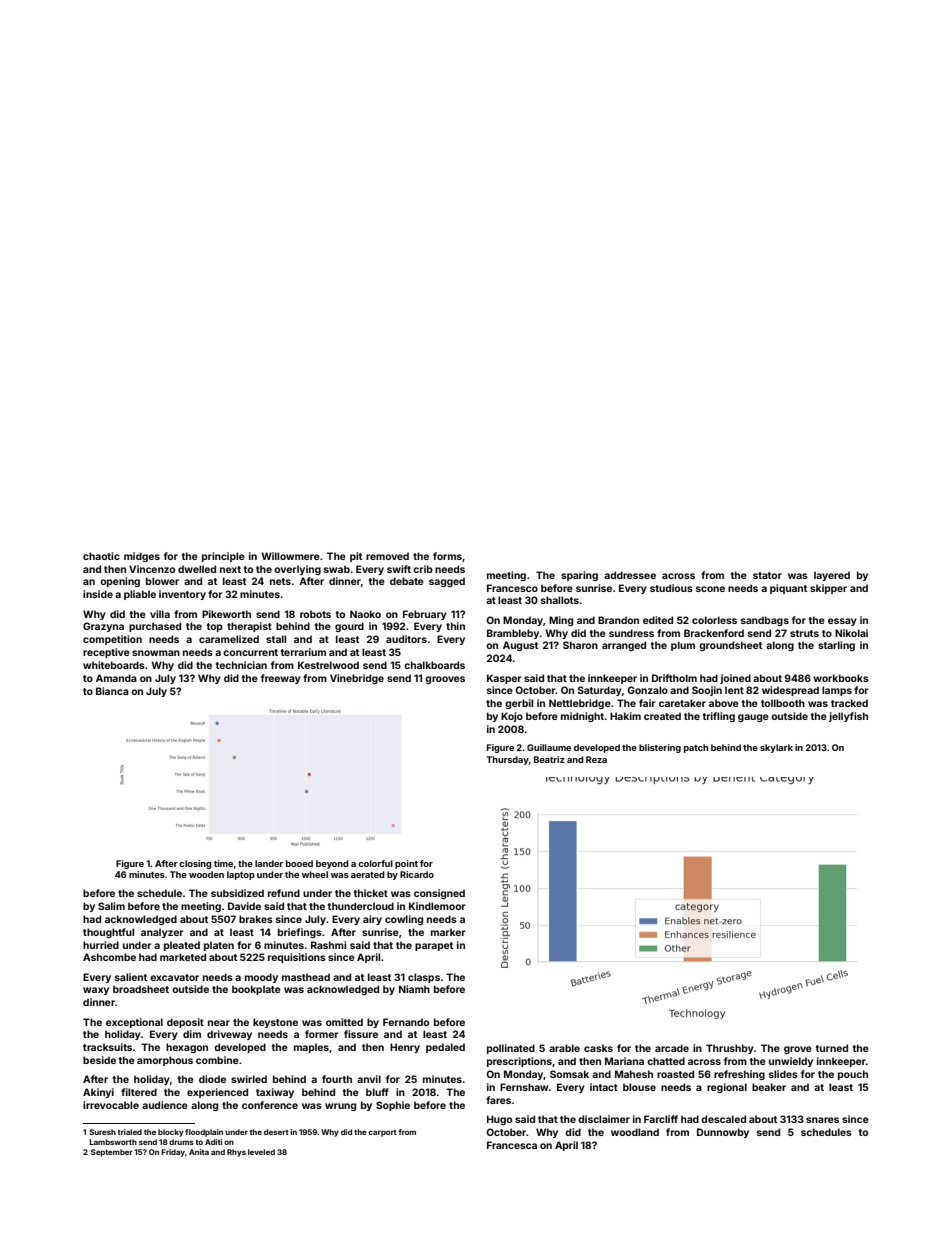 Image resolution: width=952 pixels, height=1233 pixels. I want to click on cowling, so click(404, 920).
